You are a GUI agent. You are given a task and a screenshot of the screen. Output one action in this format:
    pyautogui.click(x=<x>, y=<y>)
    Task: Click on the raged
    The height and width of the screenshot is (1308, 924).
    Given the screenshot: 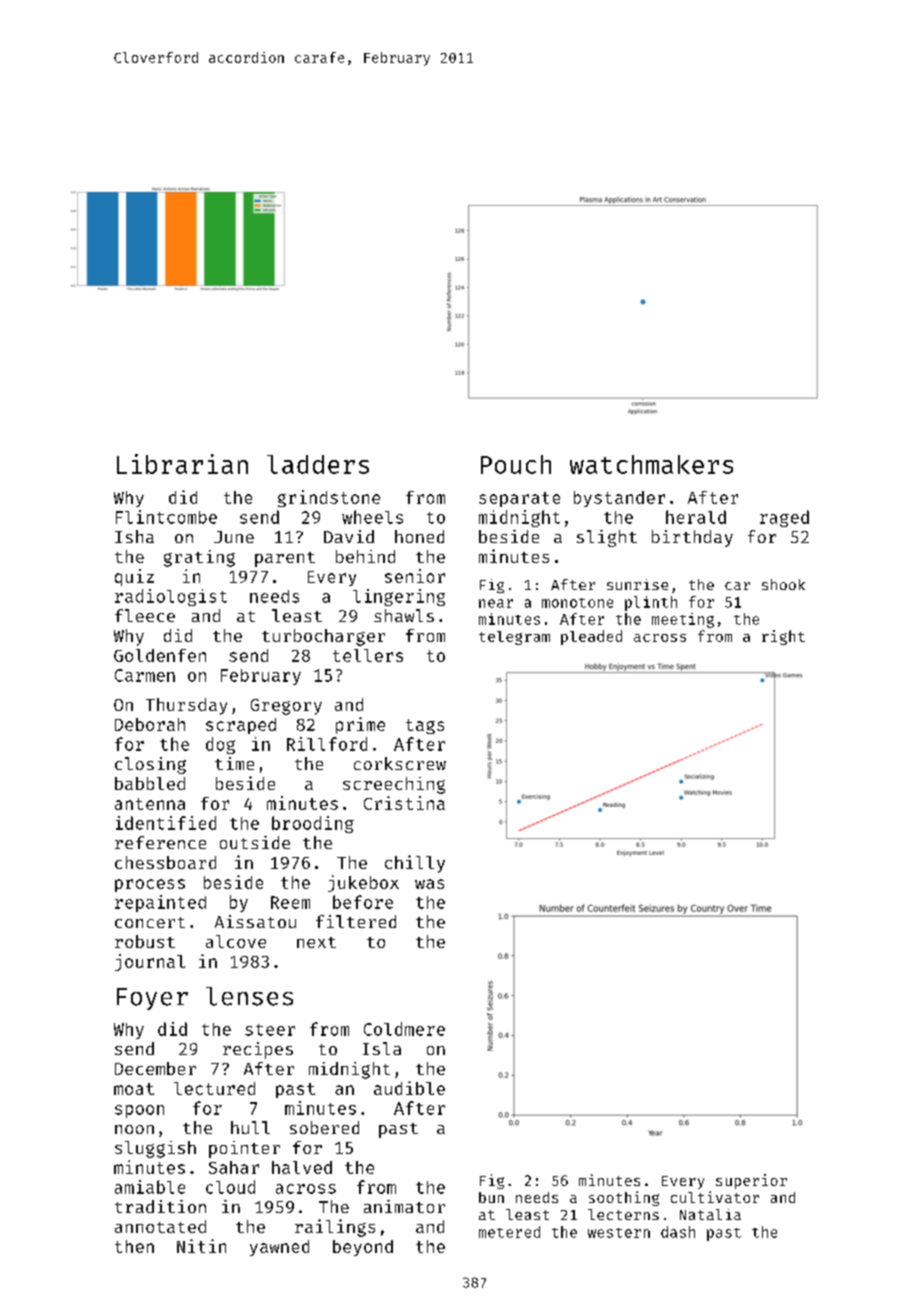 What is the action you would take?
    pyautogui.click(x=784, y=518)
